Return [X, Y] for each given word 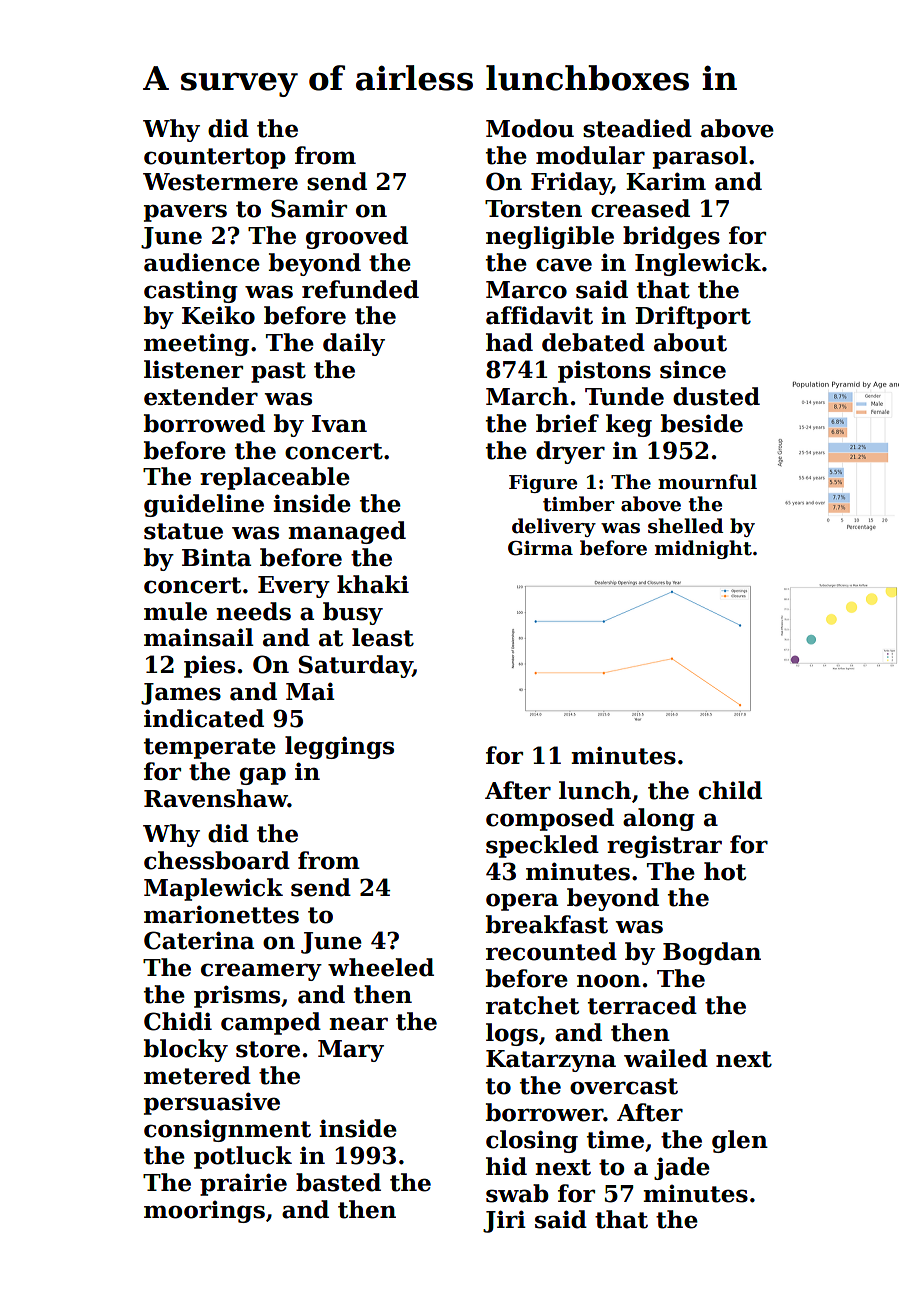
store [268, 1049]
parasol [700, 157]
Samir [309, 208]
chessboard [217, 860]
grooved [357, 237]
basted [338, 1182]
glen [740, 1141]
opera [522, 902]
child [730, 790]
